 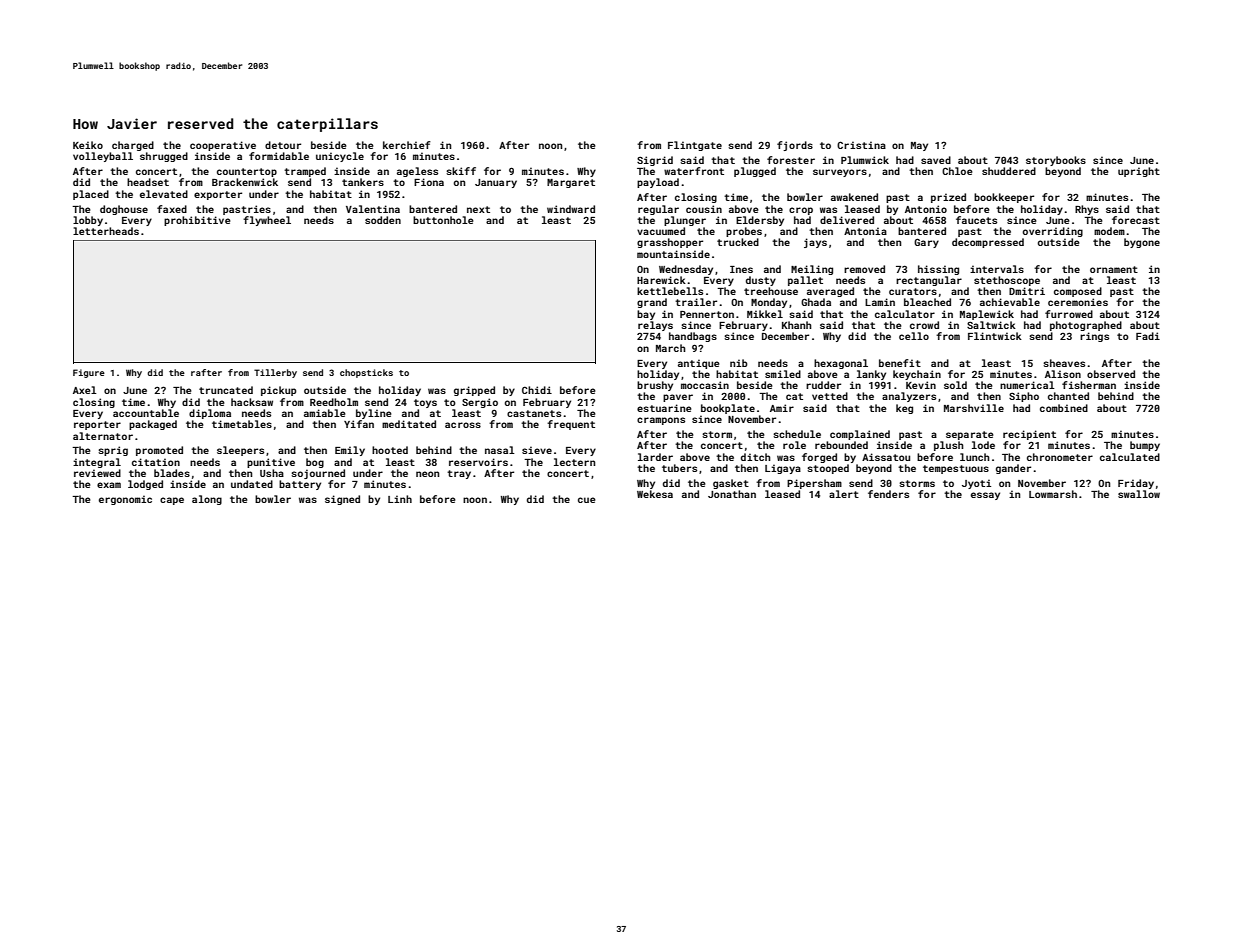 I want to click on bog, so click(x=315, y=463).
